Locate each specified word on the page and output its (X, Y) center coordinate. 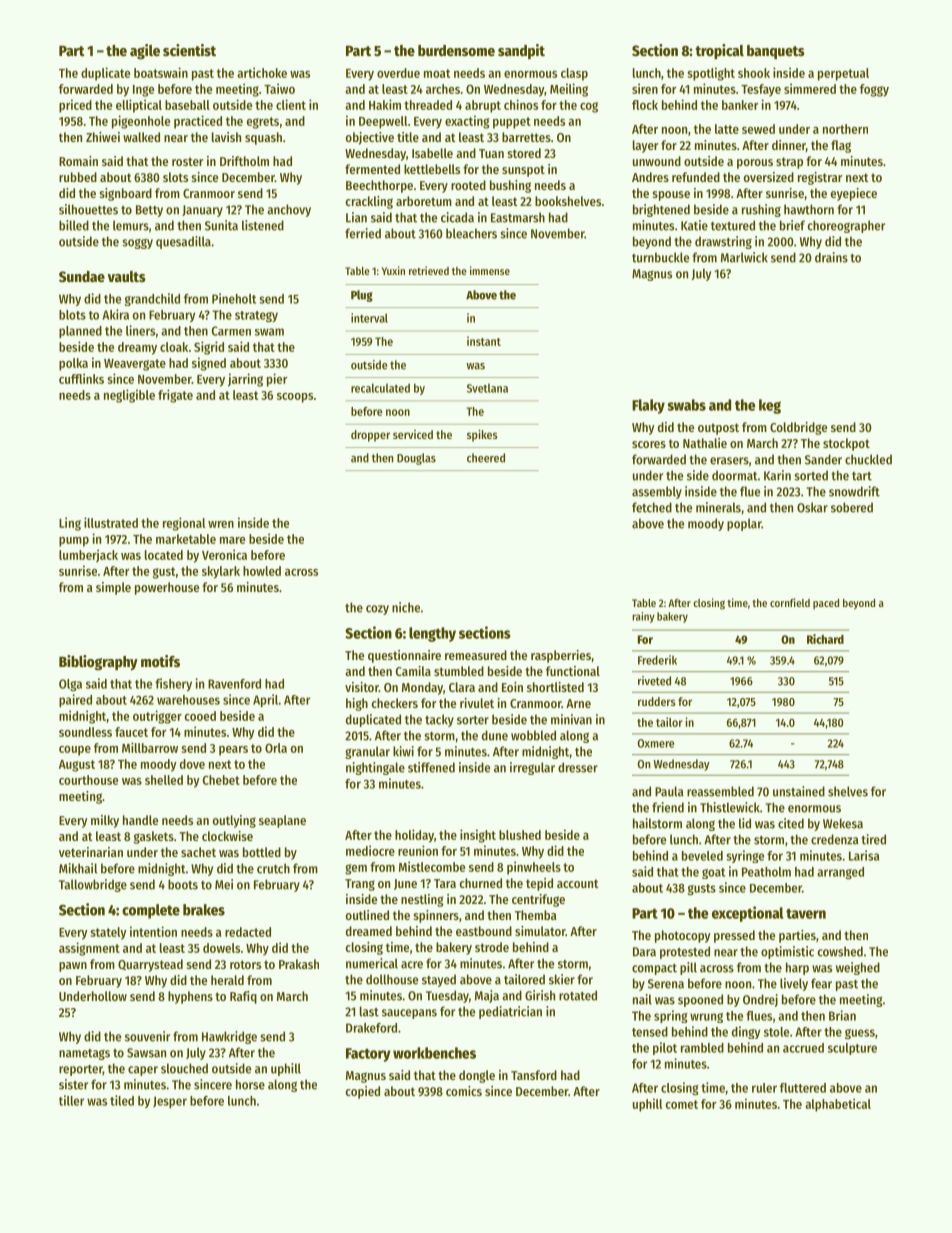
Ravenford (234, 684)
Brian (842, 1015)
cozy (377, 610)
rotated (578, 995)
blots (72, 315)
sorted (811, 475)
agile (145, 52)
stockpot (846, 444)
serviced (413, 434)
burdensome (456, 50)
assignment (89, 949)
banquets (776, 52)
